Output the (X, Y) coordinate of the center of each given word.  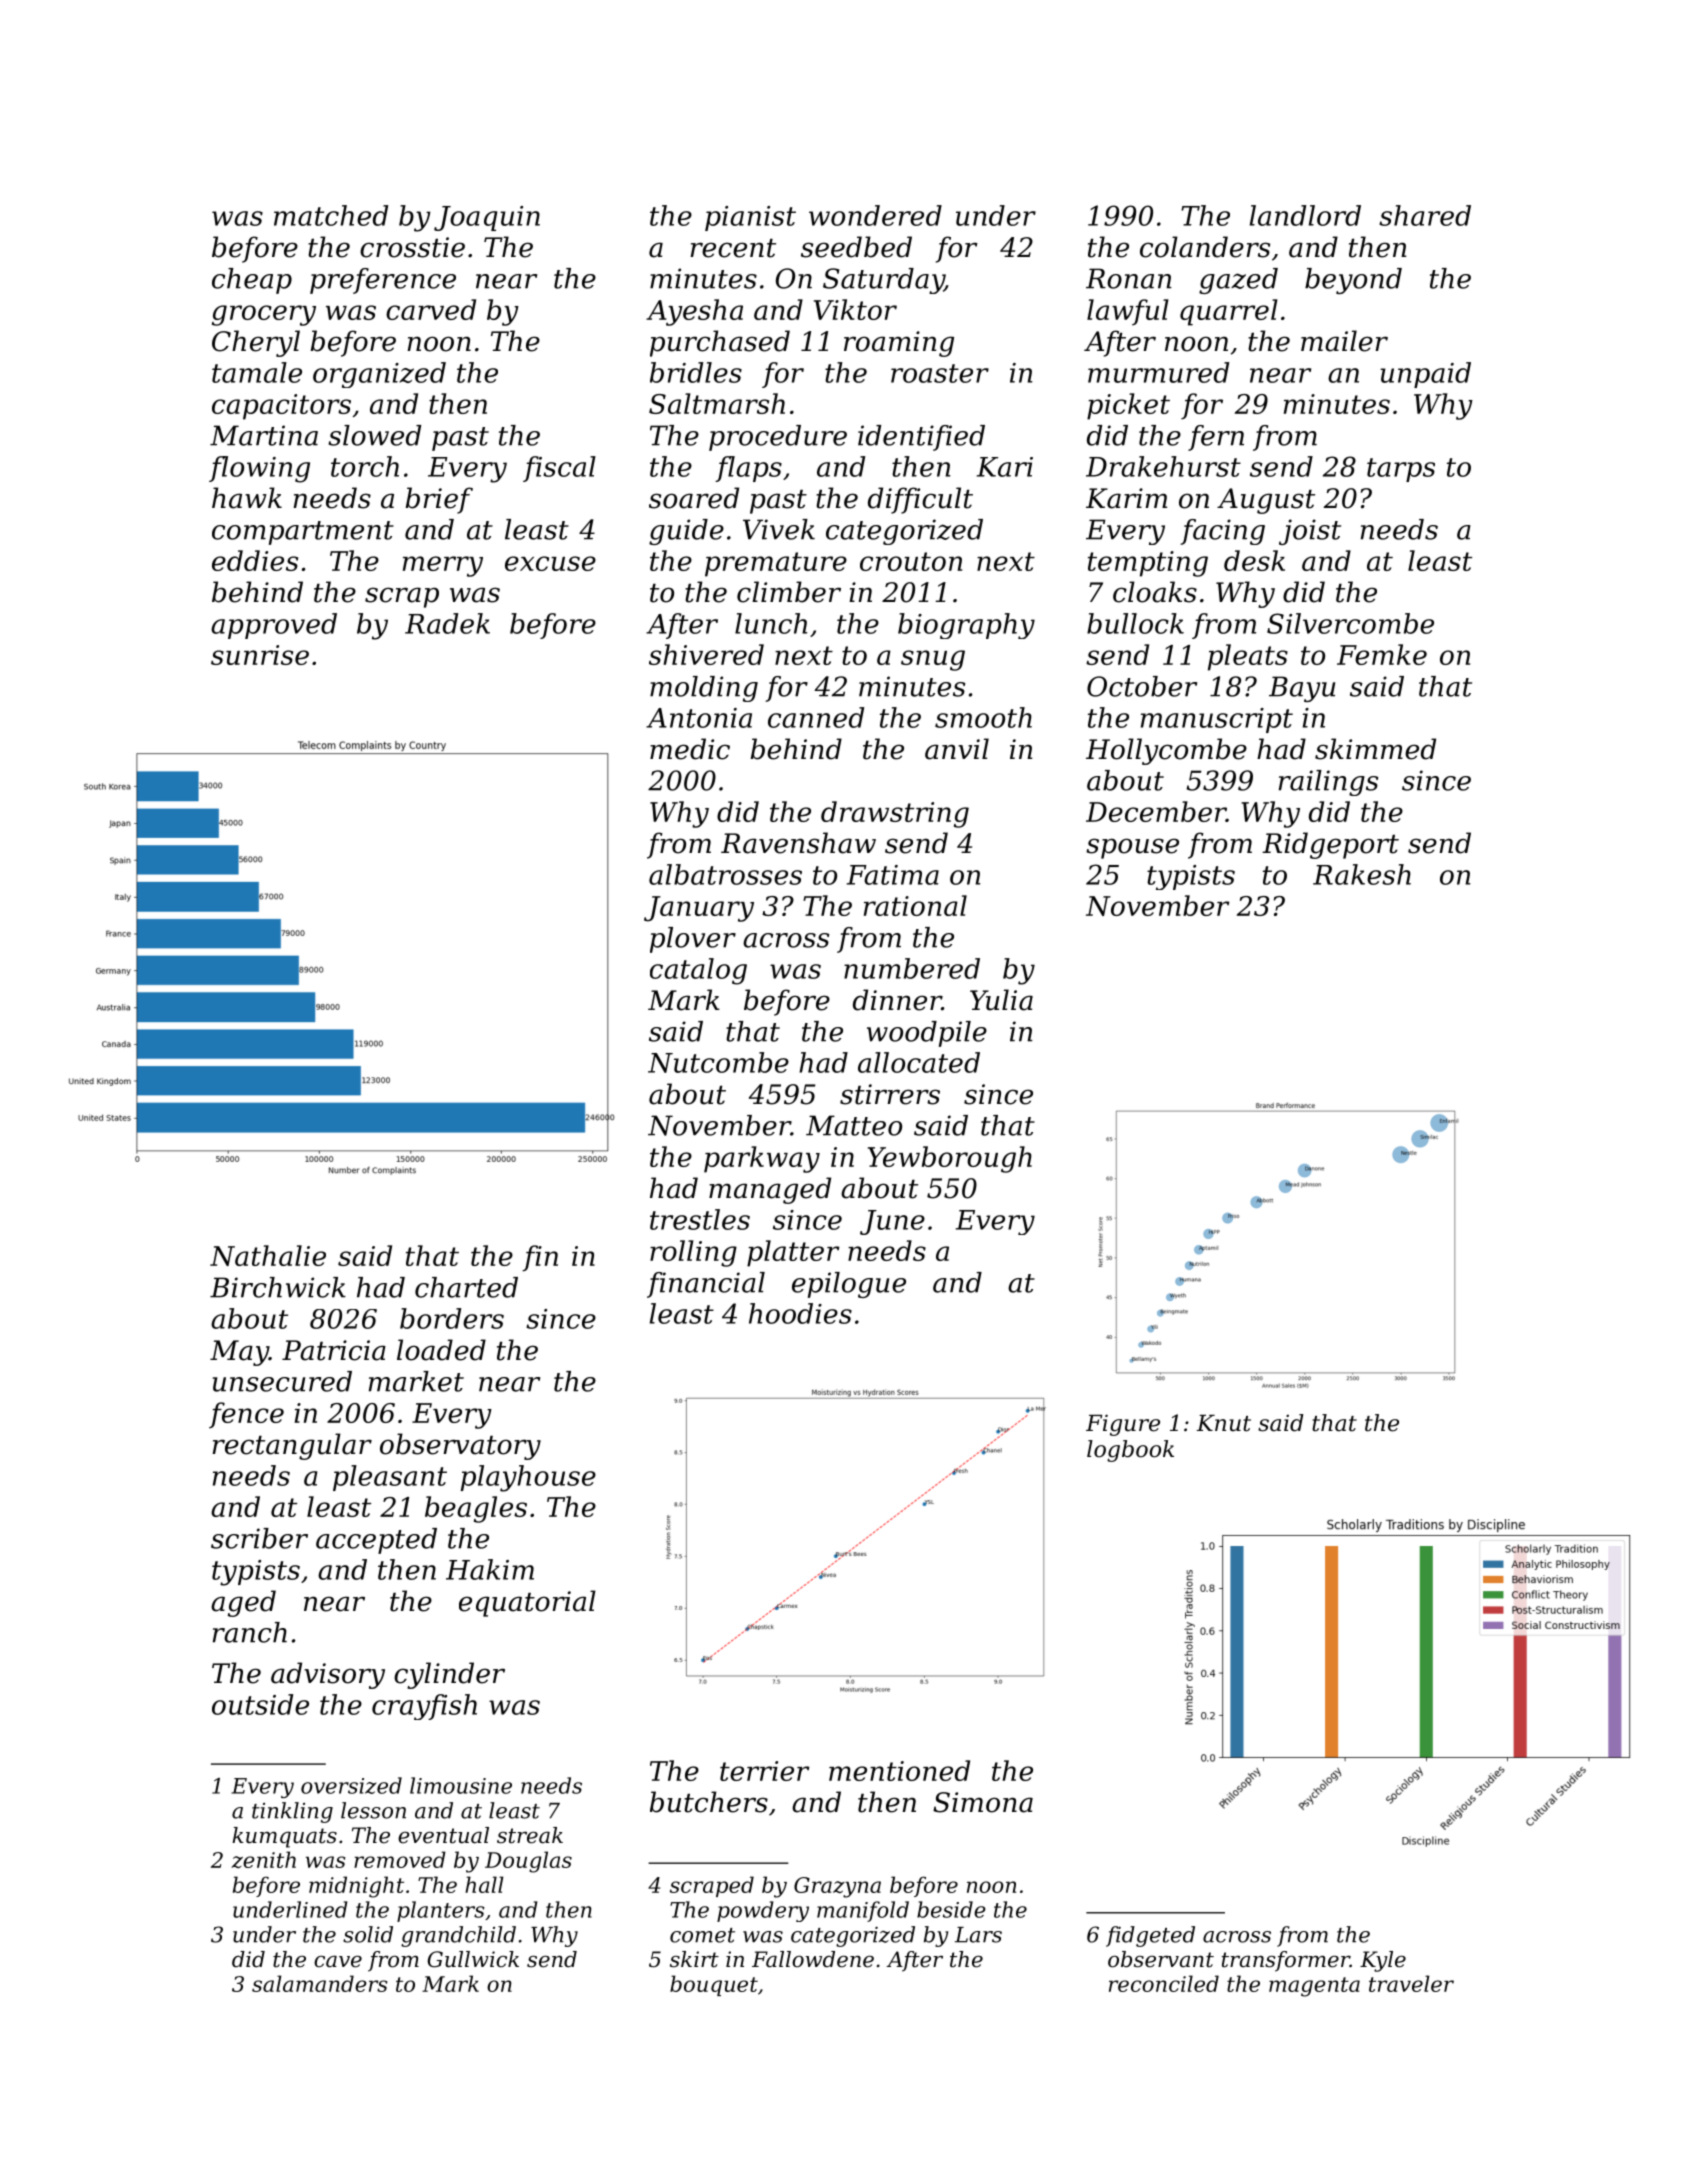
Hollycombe (1166, 751)
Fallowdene (813, 1959)
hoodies (800, 1313)
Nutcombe (718, 1062)
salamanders (319, 1983)
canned (816, 717)
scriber (259, 1538)
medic (690, 749)
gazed (1238, 281)
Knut (1224, 1423)
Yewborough (950, 1159)
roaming (899, 344)
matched (331, 215)
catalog (698, 971)
